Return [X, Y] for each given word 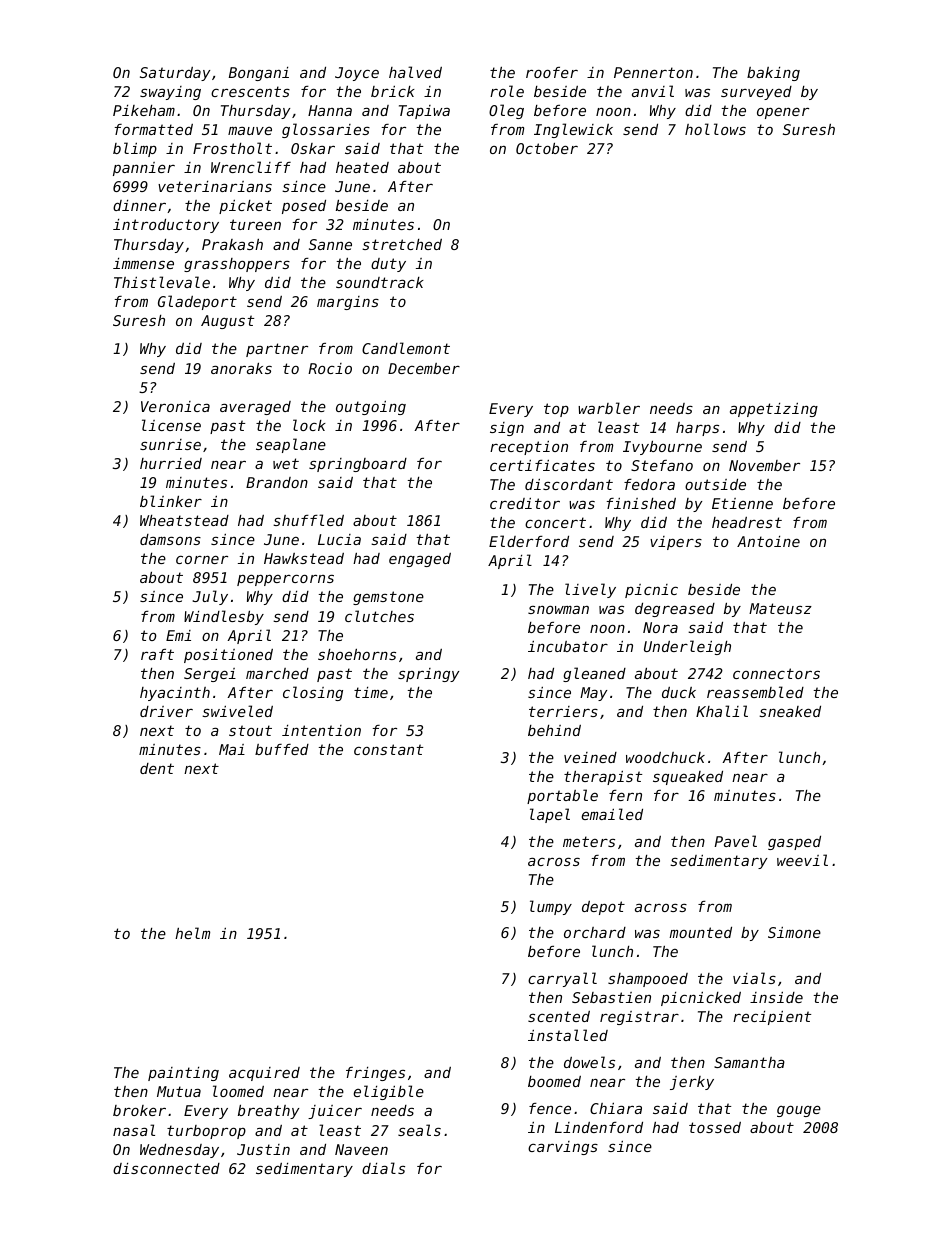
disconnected [166, 1168]
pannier [144, 169]
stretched [402, 244]
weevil [802, 860]
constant [388, 749]
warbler [609, 408]
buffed [282, 749]
